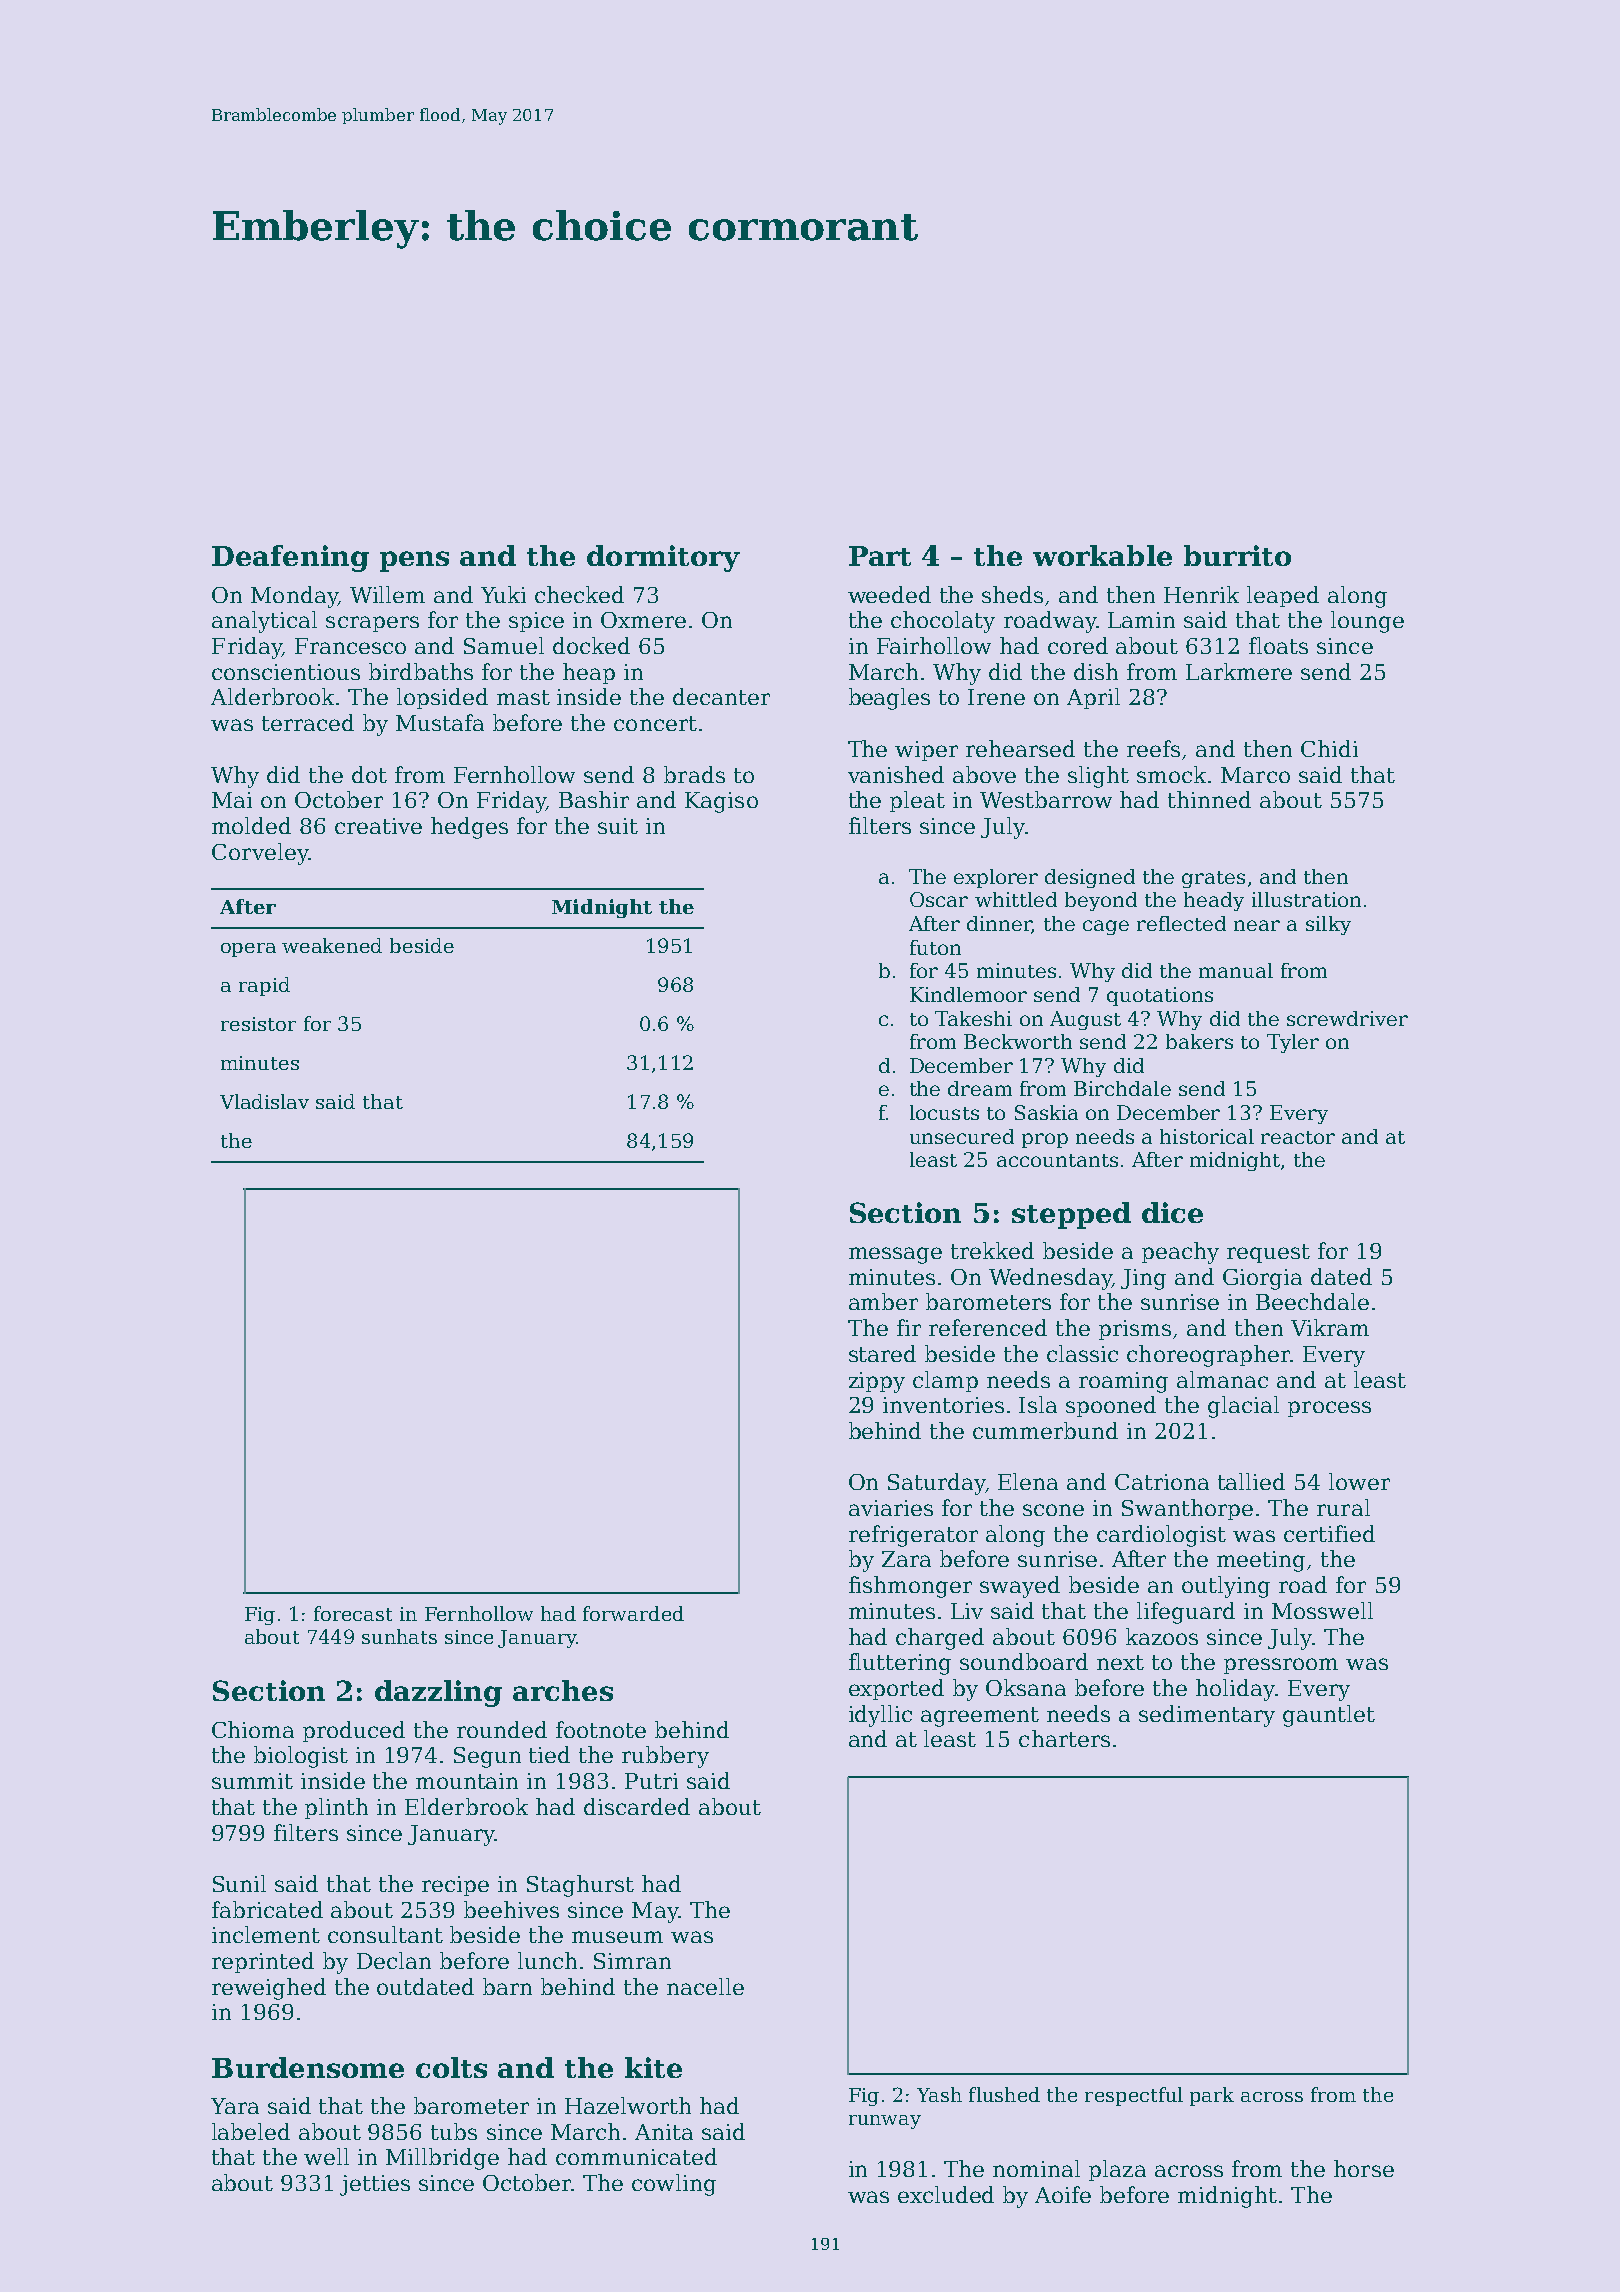 The height and width of the screenshot is (2292, 1620). I want to click on Chidi, so click(1329, 748).
